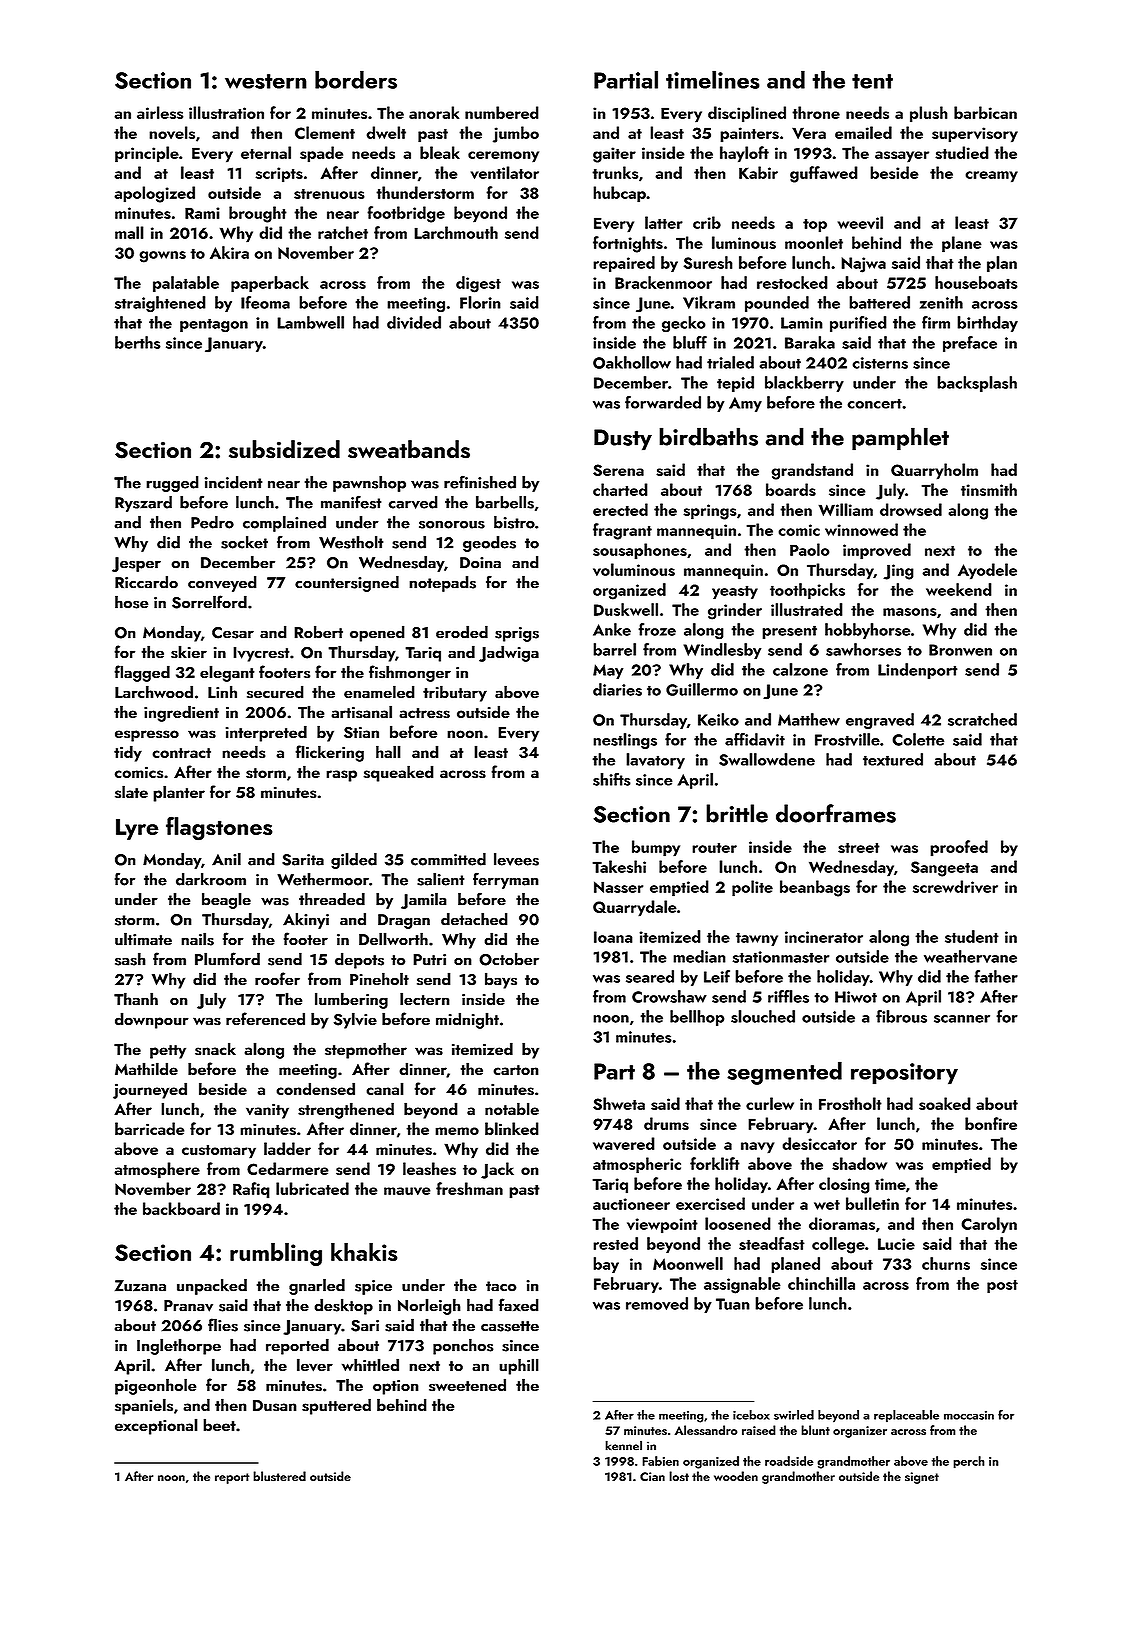 The width and height of the screenshot is (1132, 1640). What do you see at coordinates (160, 112) in the screenshot?
I see `airless` at bounding box center [160, 112].
